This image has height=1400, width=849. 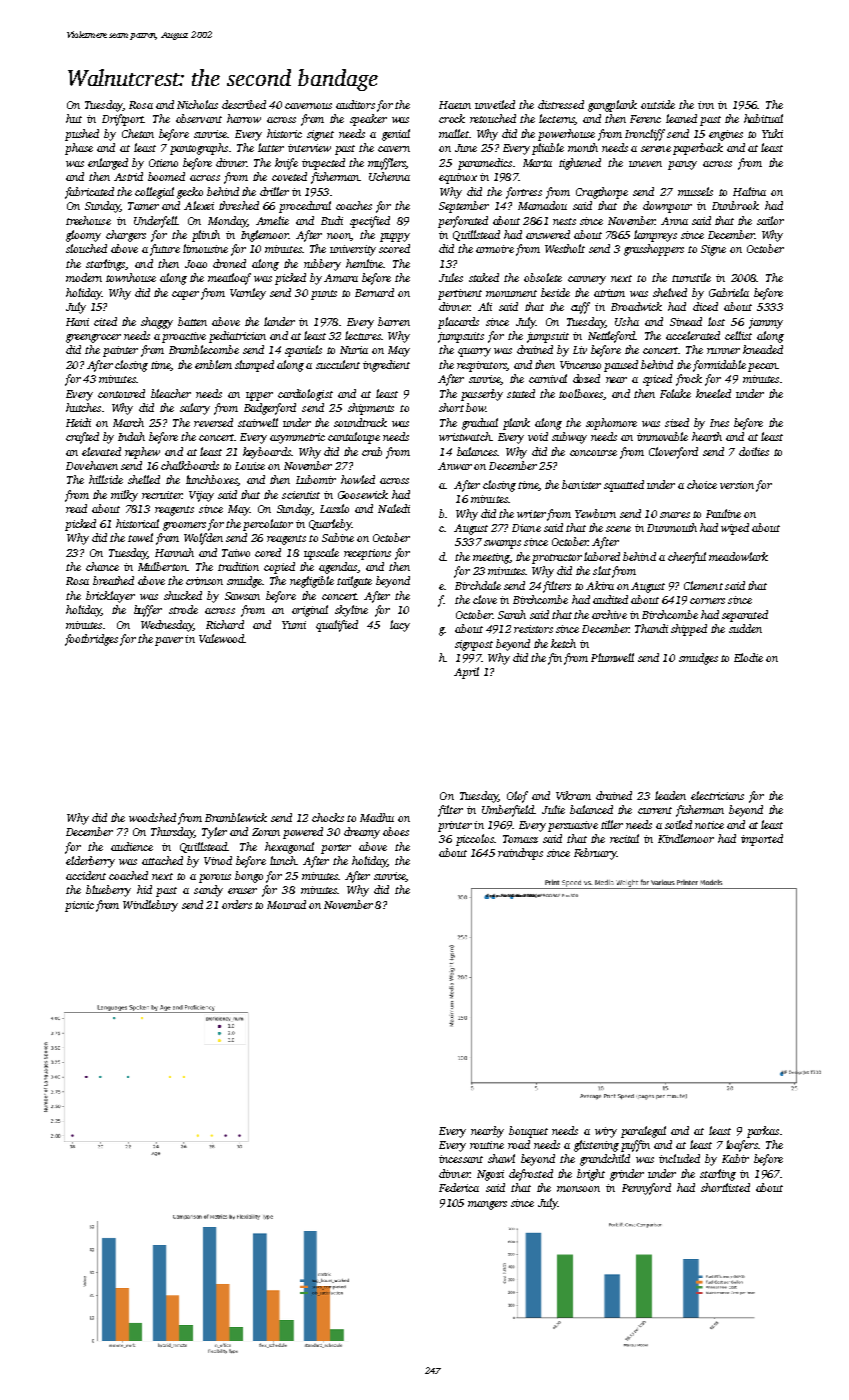 What do you see at coordinates (102, 566) in the image?
I see `chance` at bounding box center [102, 566].
